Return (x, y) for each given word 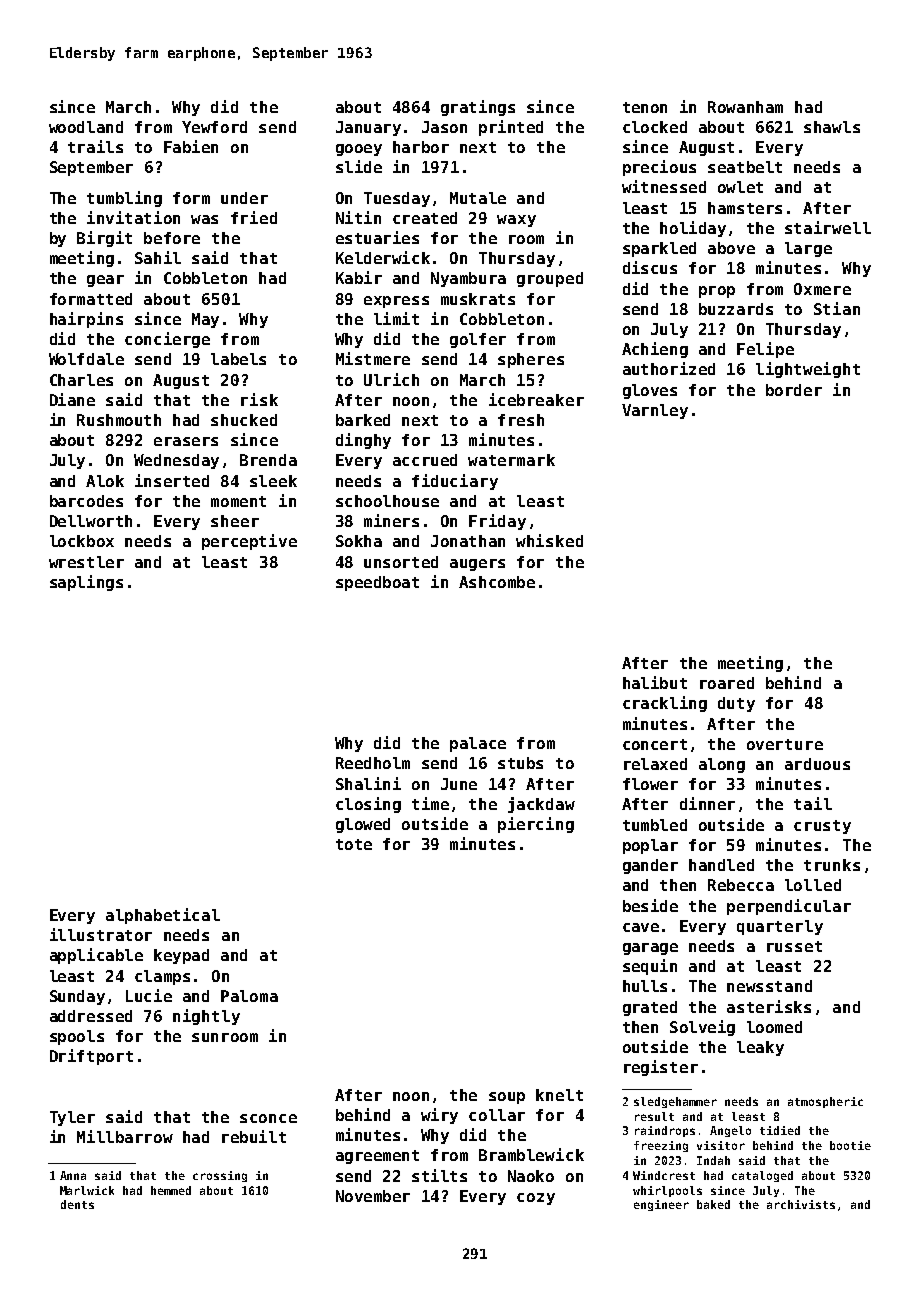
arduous (817, 764)
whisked (549, 540)
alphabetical (163, 916)
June (459, 784)
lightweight (808, 370)
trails (95, 146)
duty (736, 704)
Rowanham (745, 107)
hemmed (171, 1190)
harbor (421, 147)
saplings (86, 583)
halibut (655, 682)
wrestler (86, 562)
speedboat (377, 583)
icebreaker (536, 399)
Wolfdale (86, 359)
